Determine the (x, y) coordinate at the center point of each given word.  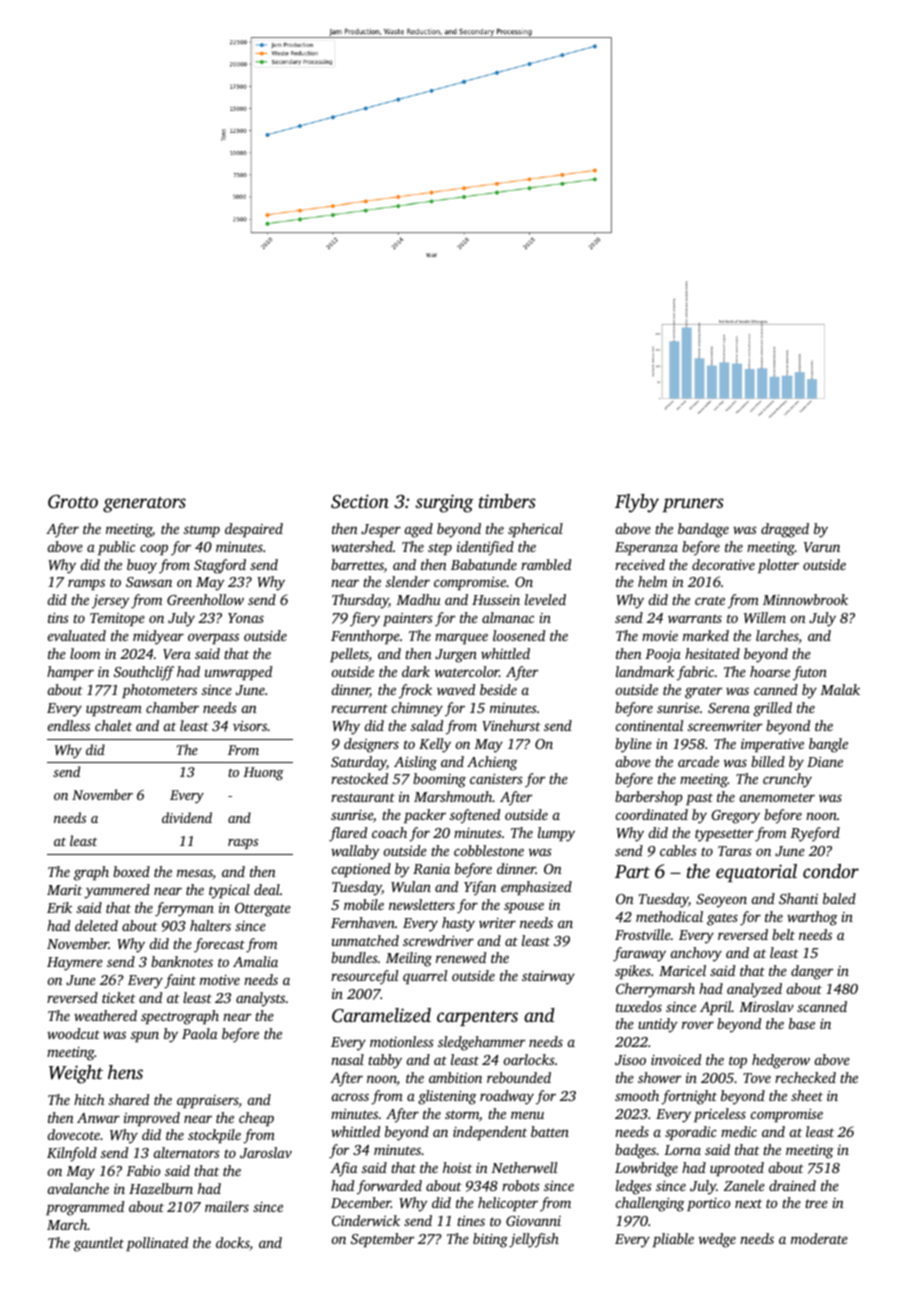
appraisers (207, 1101)
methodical (669, 916)
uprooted (737, 1169)
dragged (785, 530)
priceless (720, 1115)
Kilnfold (72, 1154)
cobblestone (489, 850)
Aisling (415, 763)
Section (360, 501)
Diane (825, 761)
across (350, 1097)
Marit (64, 890)
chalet (113, 725)
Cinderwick (366, 1220)
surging (444, 503)
